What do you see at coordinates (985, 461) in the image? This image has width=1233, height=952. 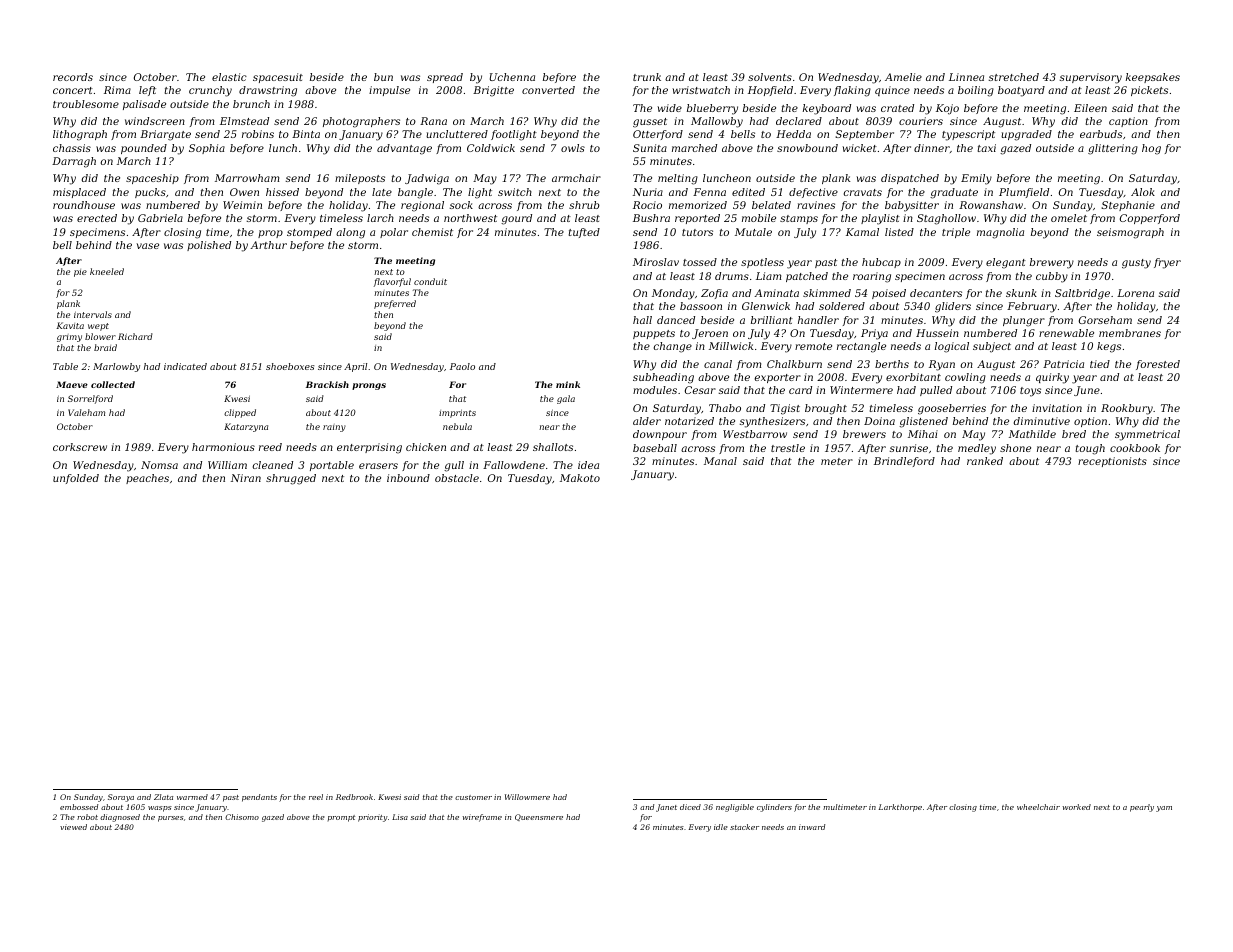 I see `ranked` at bounding box center [985, 461].
